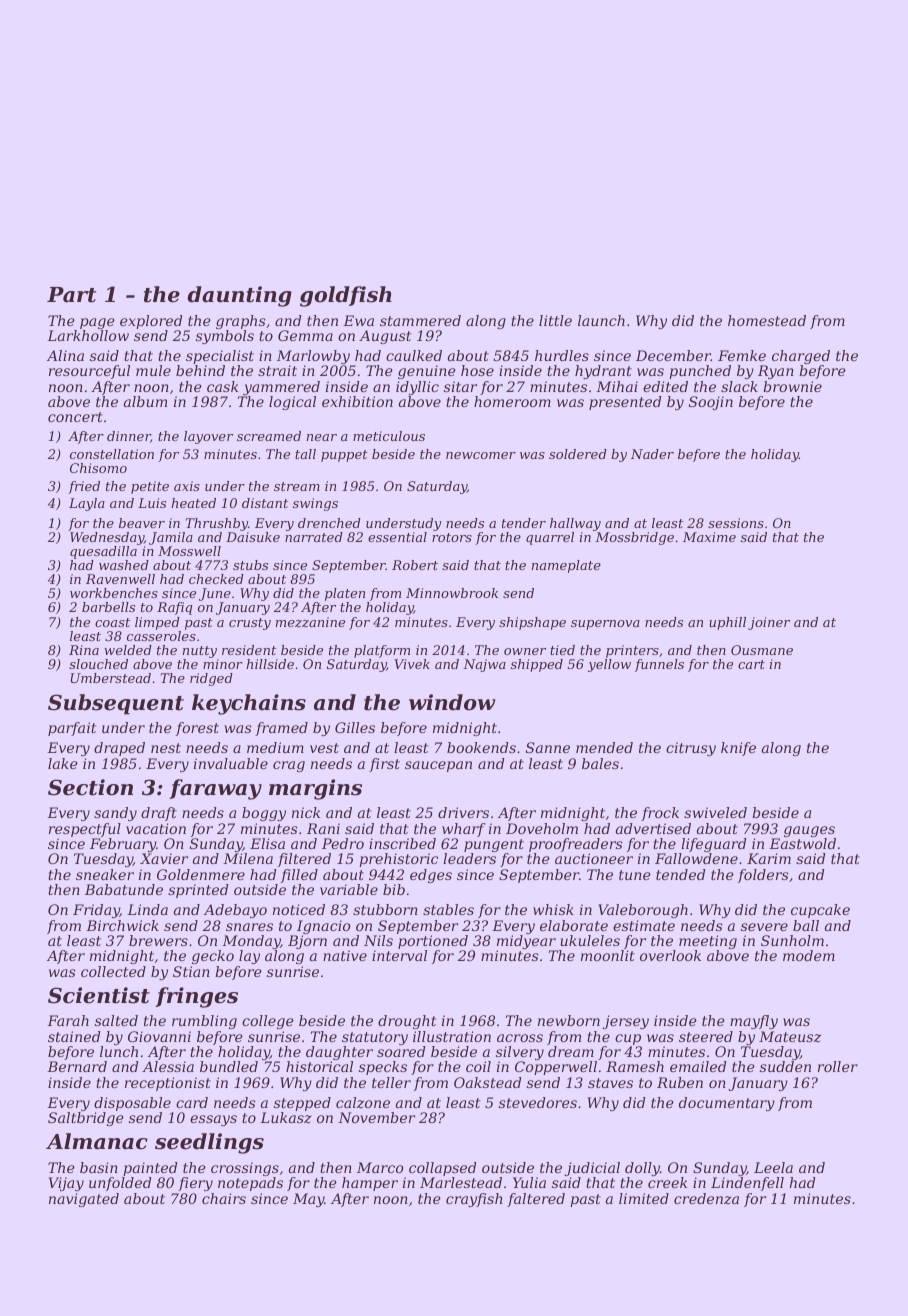  What do you see at coordinates (71, 295) in the image?
I see `Part` at bounding box center [71, 295].
